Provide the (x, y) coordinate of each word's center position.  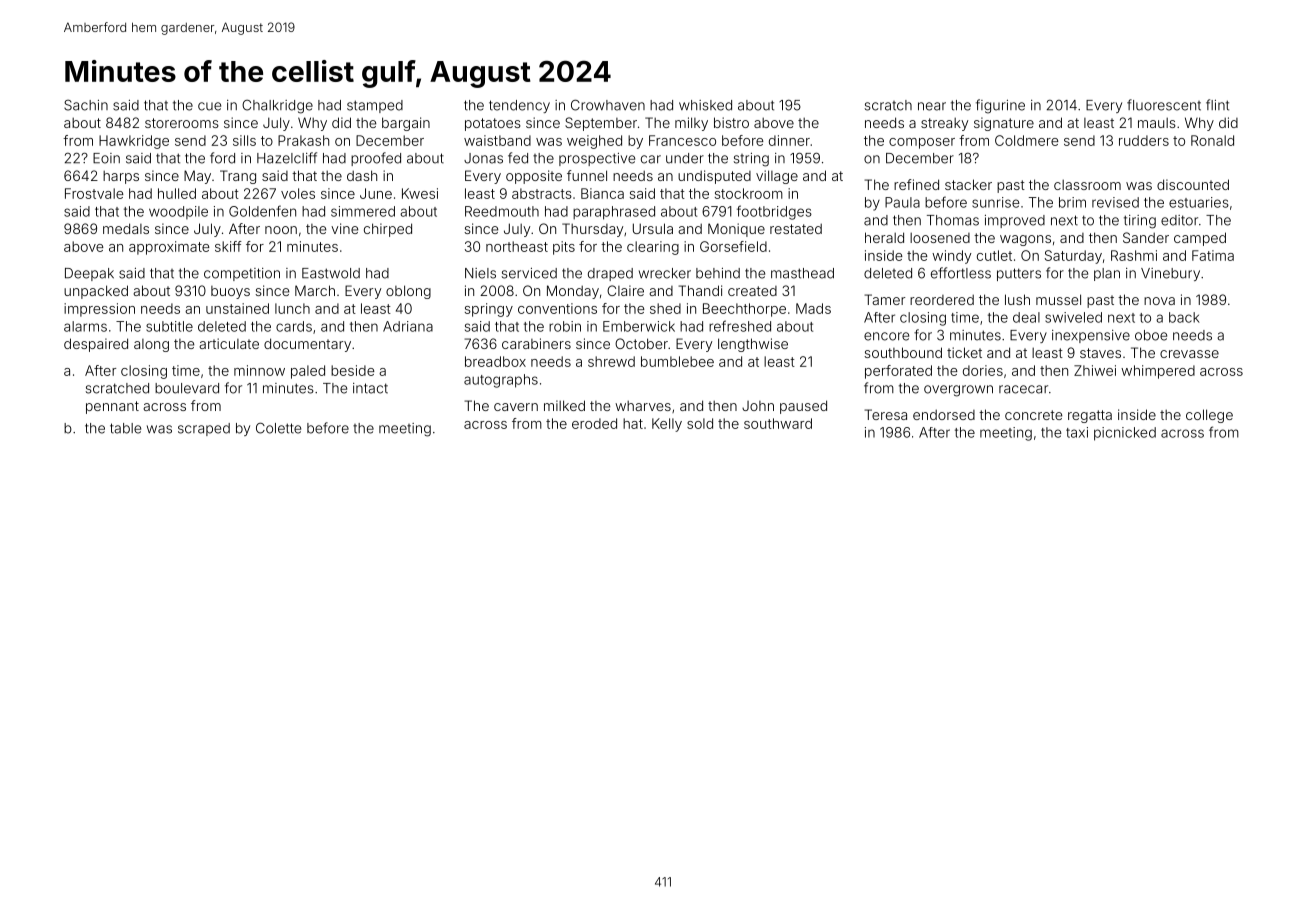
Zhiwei (1095, 370)
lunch (292, 308)
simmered (363, 211)
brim (1072, 202)
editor (1179, 220)
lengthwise (753, 345)
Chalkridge (277, 107)
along (151, 345)
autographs (501, 381)
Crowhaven (608, 105)
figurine (1000, 106)
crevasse (1189, 354)
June (376, 193)
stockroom (749, 193)
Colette (278, 428)
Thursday (592, 230)
